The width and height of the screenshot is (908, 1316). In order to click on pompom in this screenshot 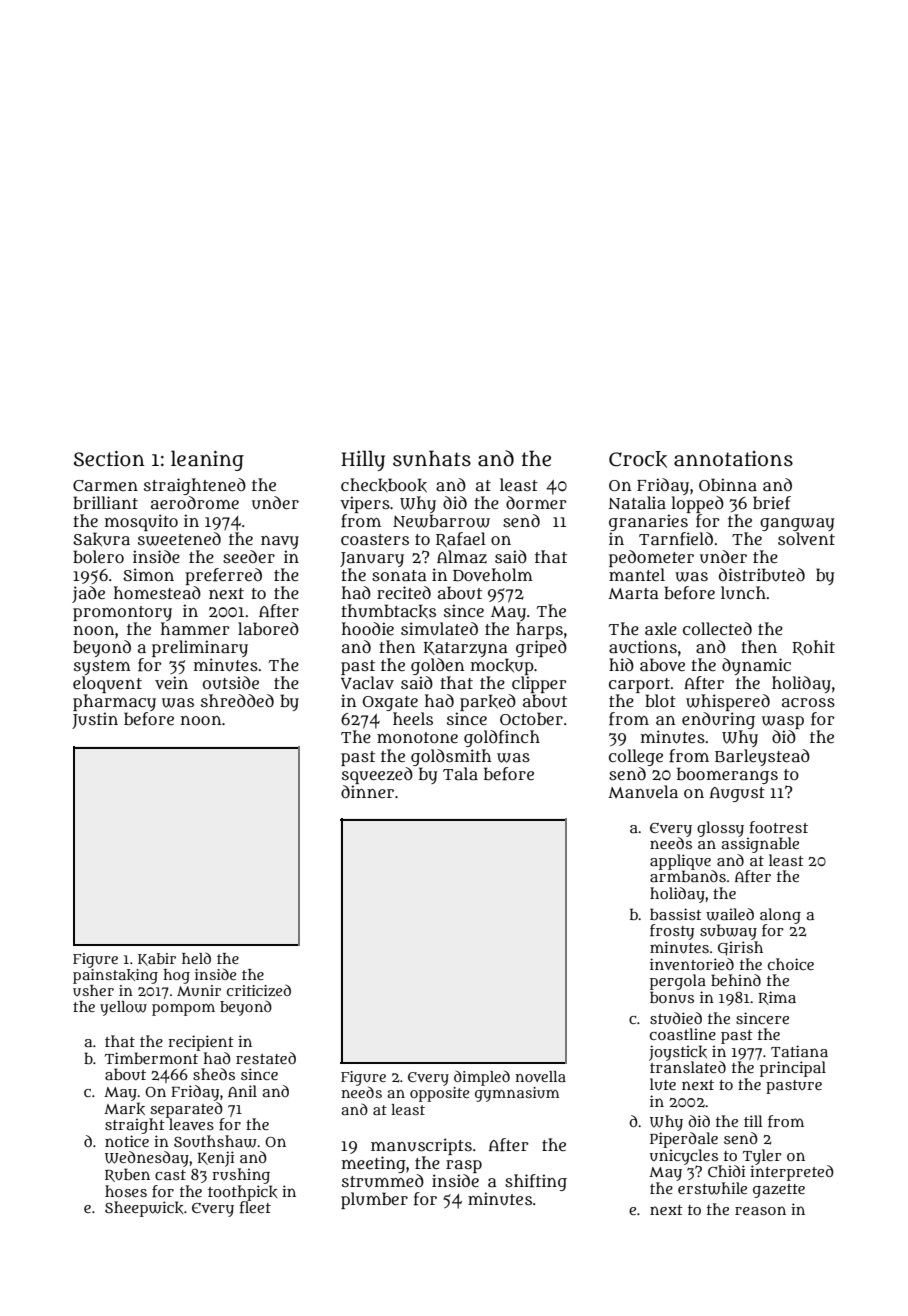, I will do `click(183, 1010)`.
